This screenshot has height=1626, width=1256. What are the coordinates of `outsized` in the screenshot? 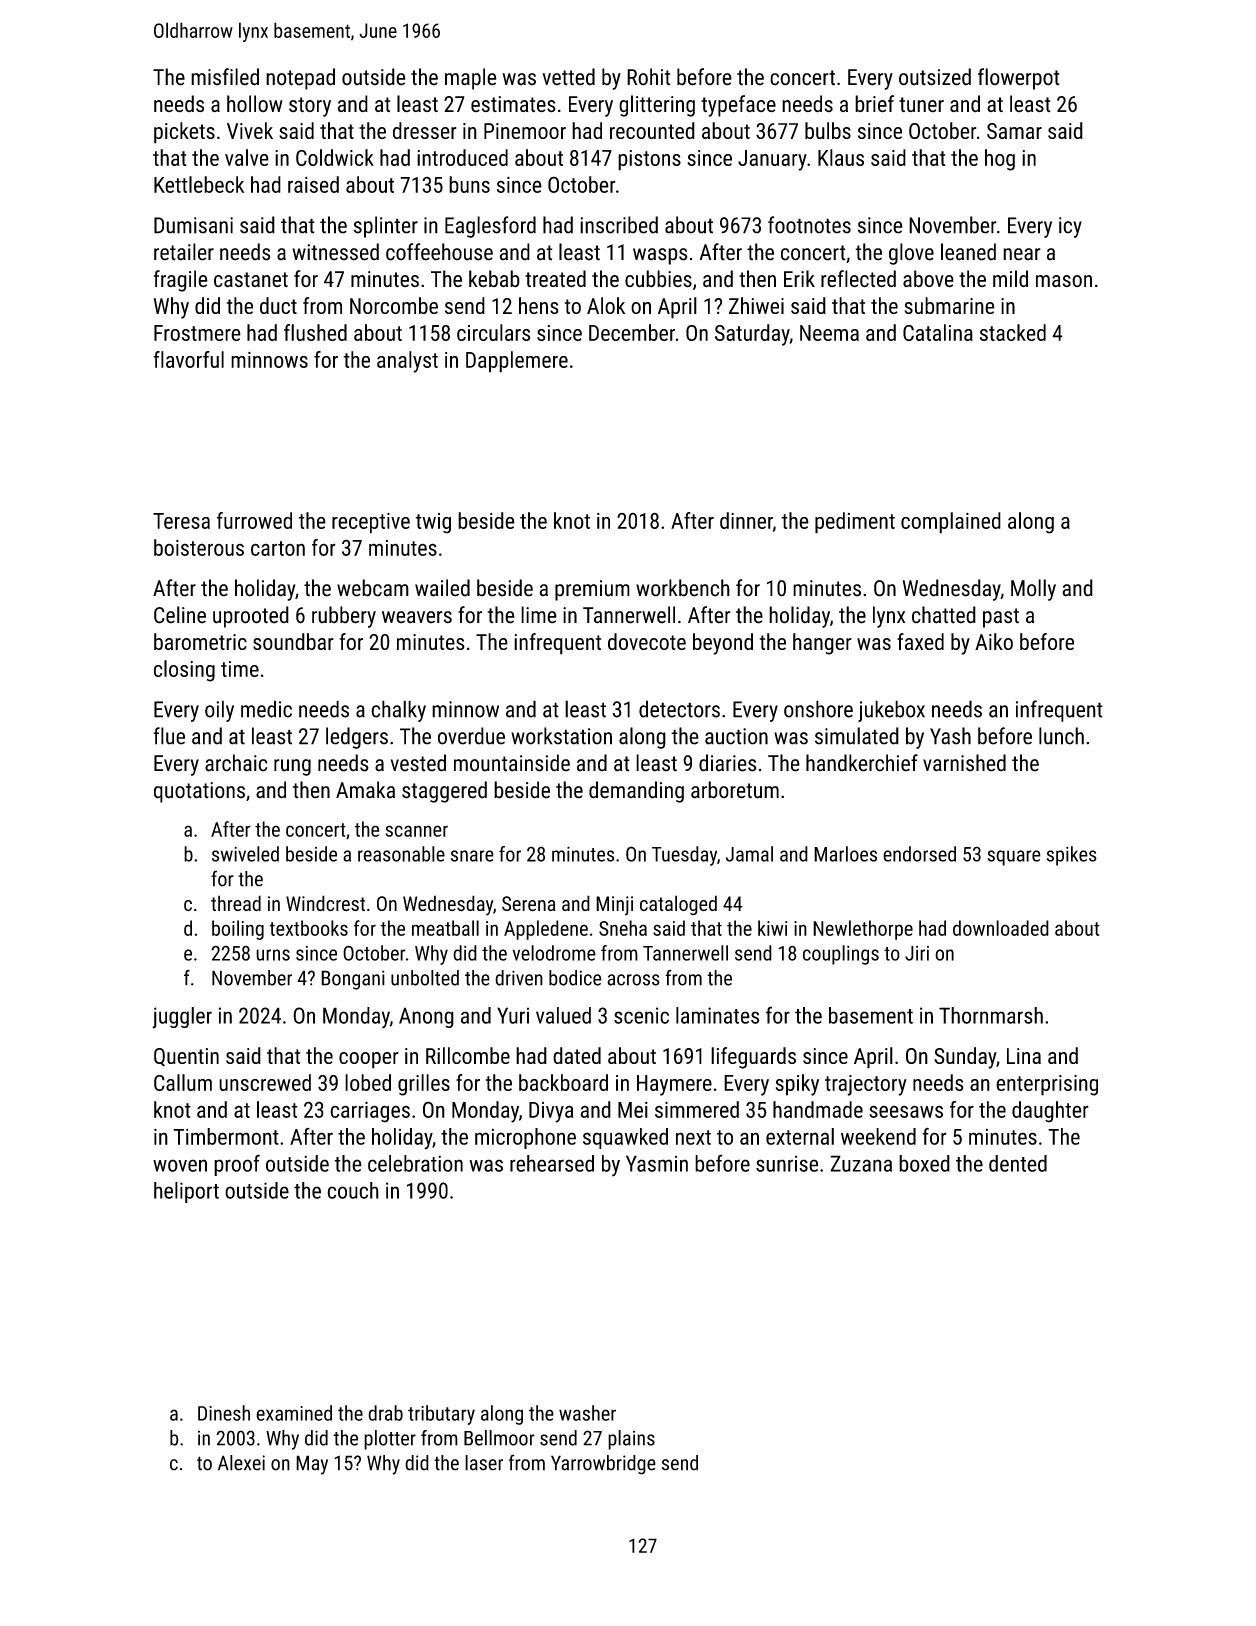 It's located at (935, 77).
